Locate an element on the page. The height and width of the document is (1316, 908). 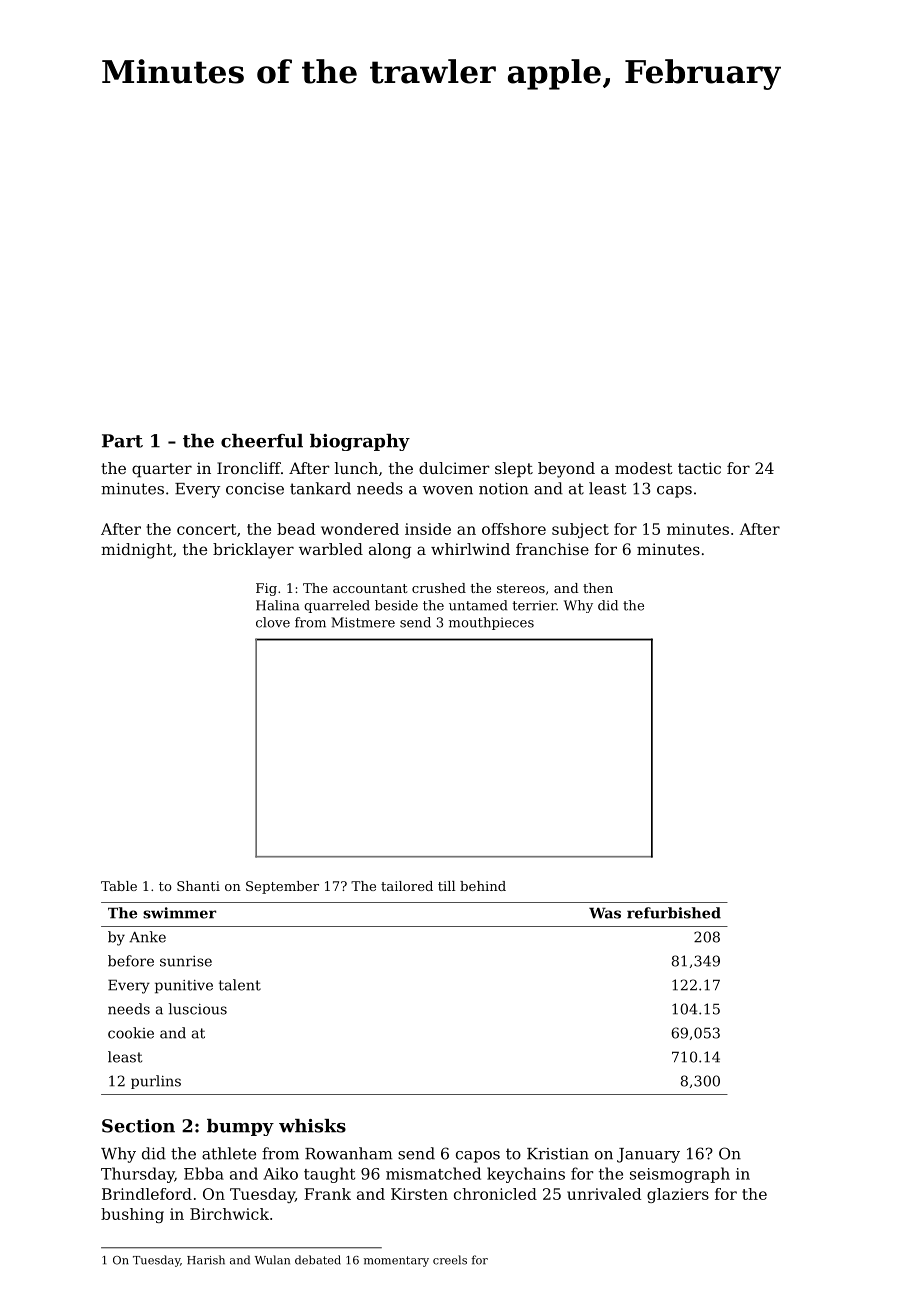
refurbished is located at coordinates (674, 913).
